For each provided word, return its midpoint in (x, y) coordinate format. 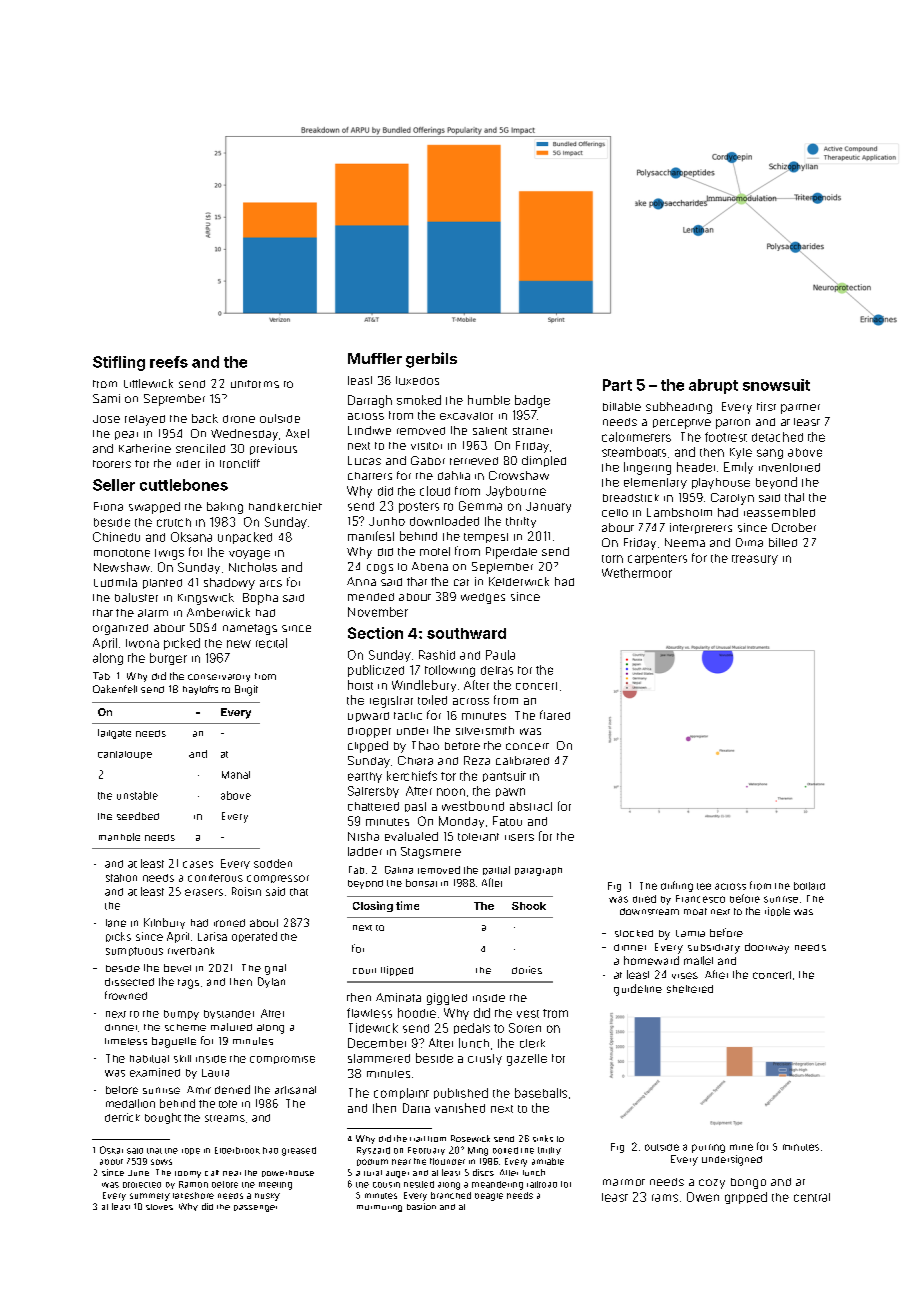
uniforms (255, 384)
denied (232, 1089)
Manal (236, 775)
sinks (543, 1138)
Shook (529, 906)
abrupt (713, 386)
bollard (809, 886)
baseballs (541, 1093)
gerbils (431, 360)
